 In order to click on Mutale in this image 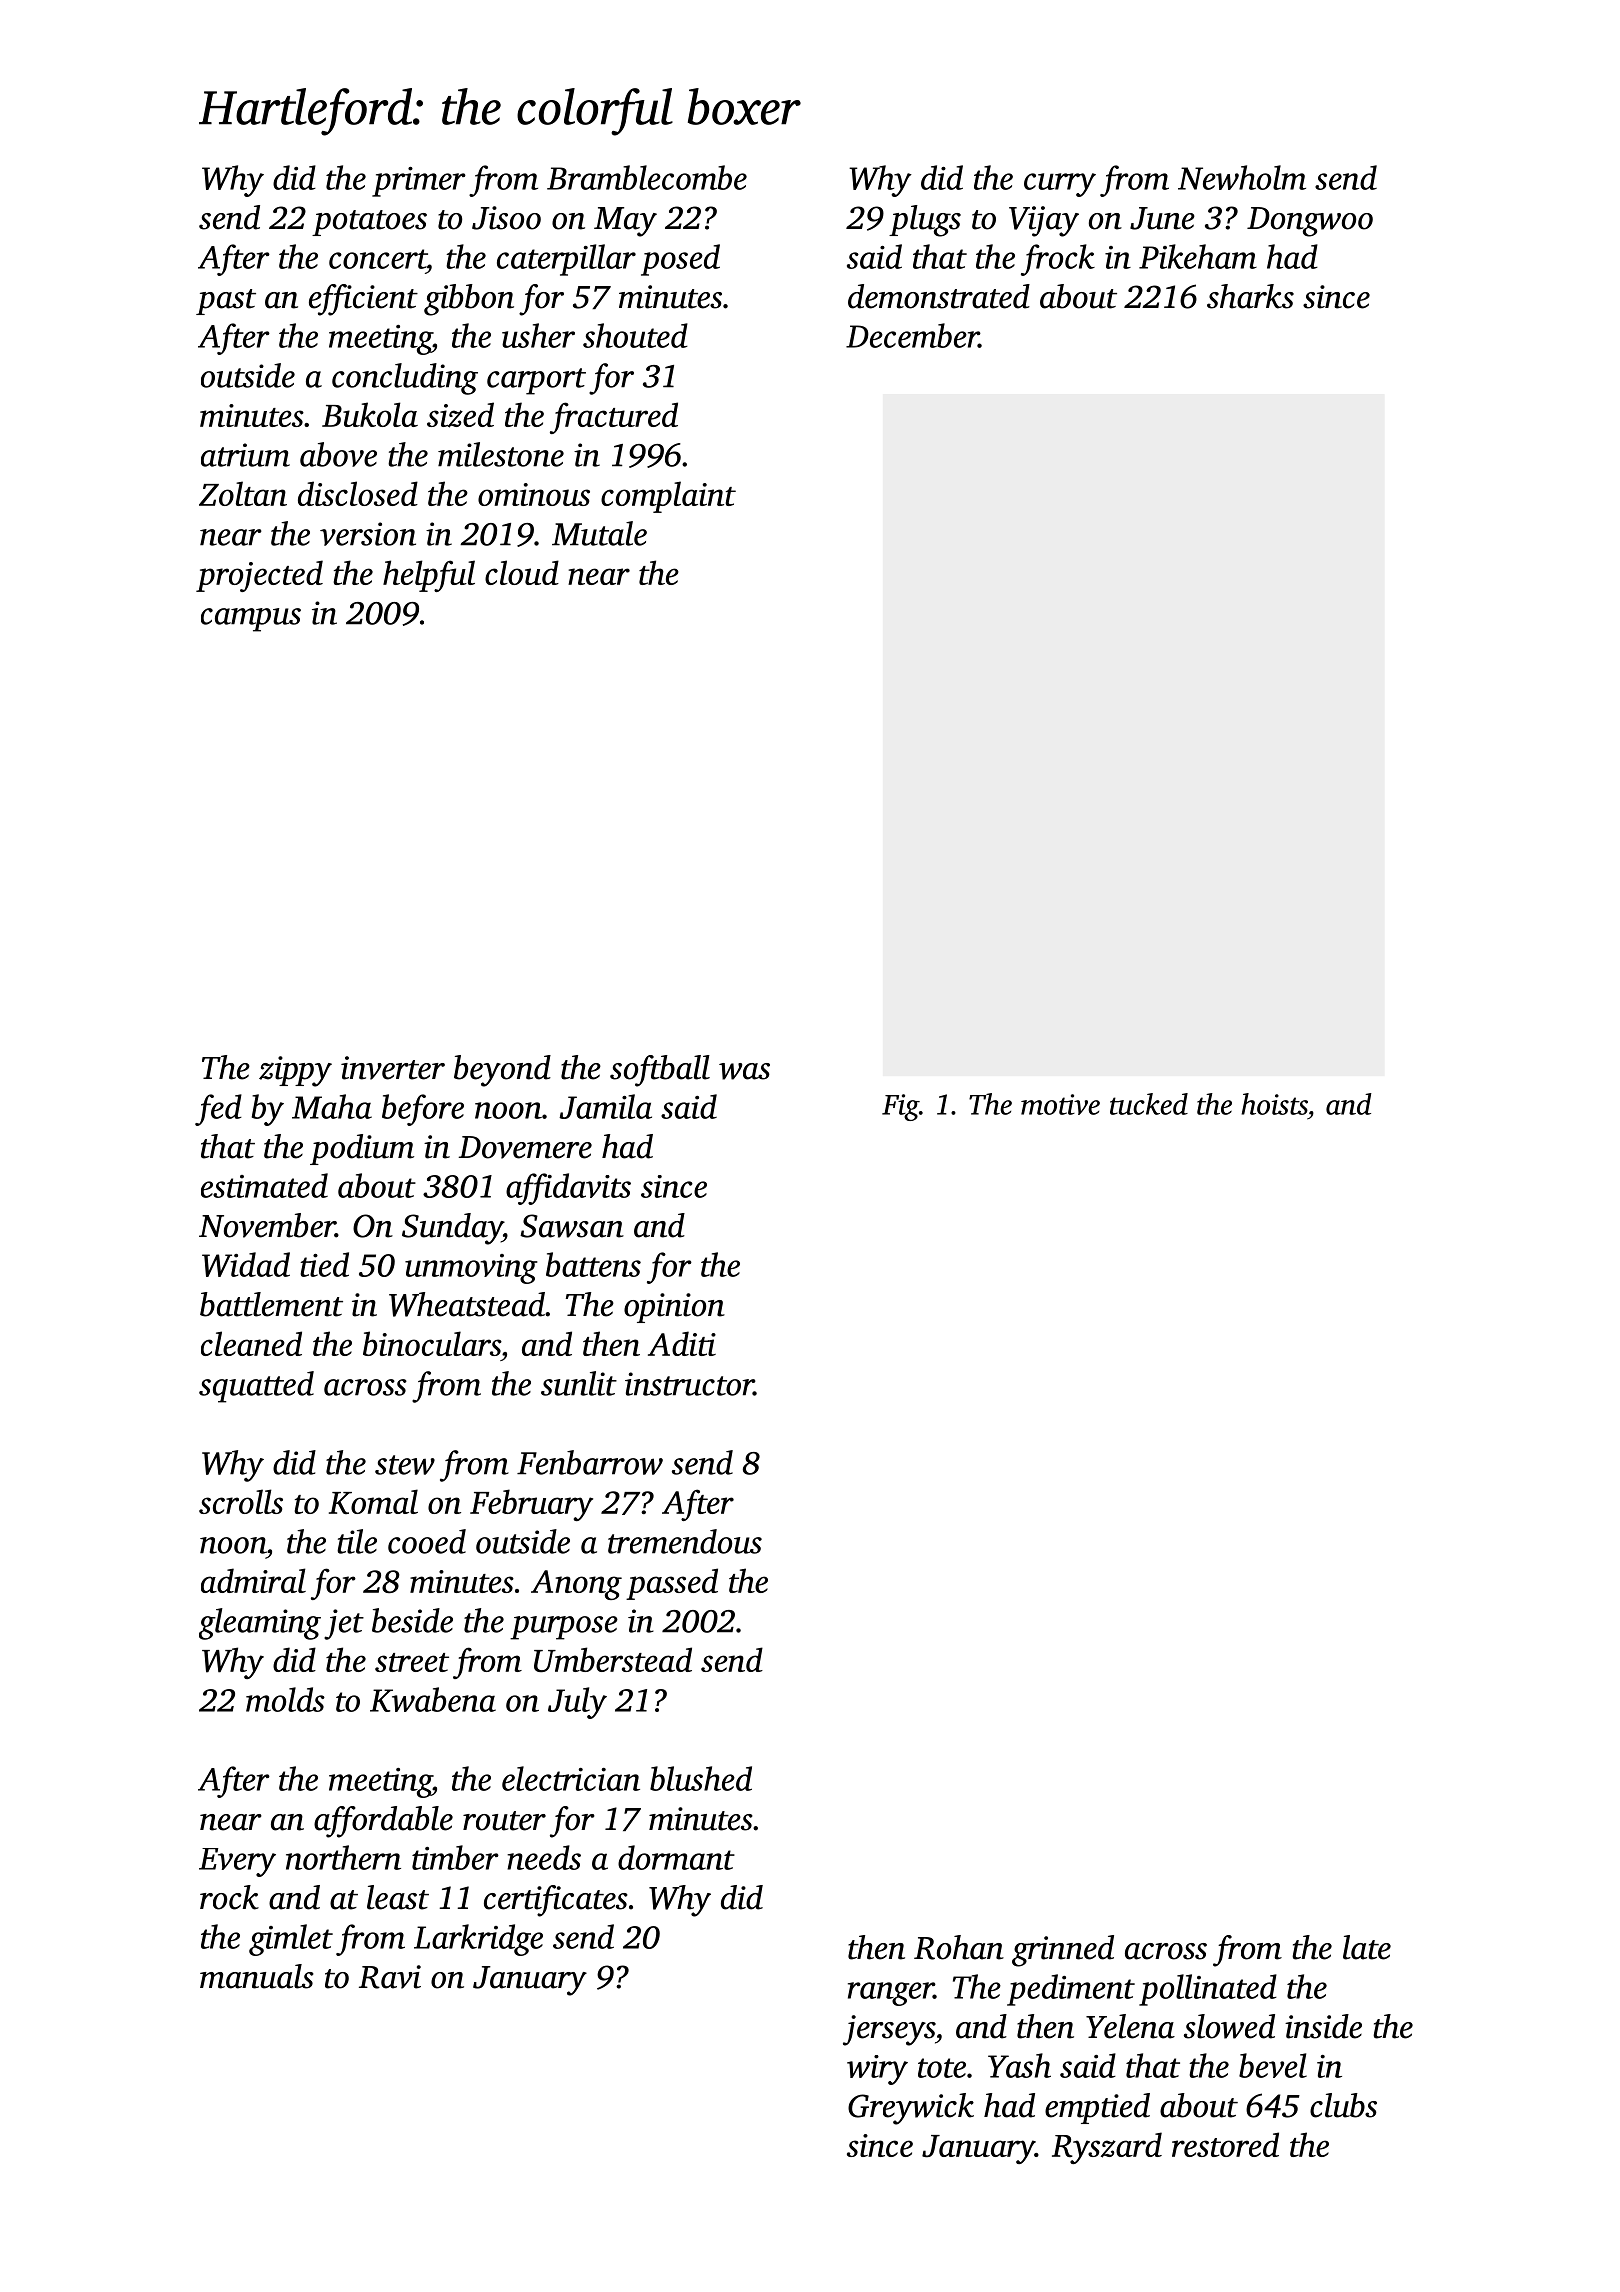, I will do `click(599, 533)`.
